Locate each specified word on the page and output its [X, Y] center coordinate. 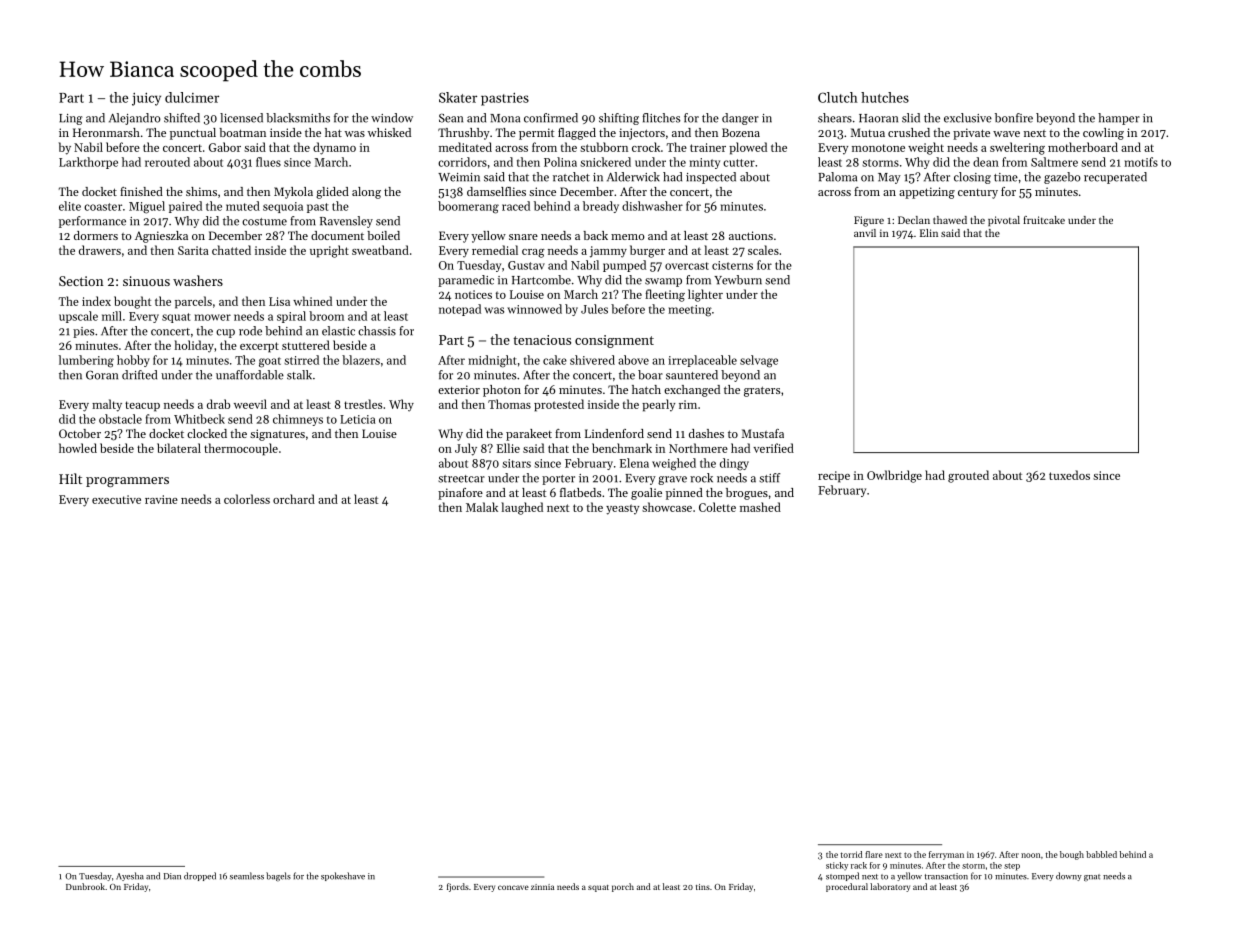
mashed [760, 507]
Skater [458, 97]
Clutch [838, 97]
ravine [161, 499]
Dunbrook [85, 886]
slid [911, 118]
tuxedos [1069, 475]
